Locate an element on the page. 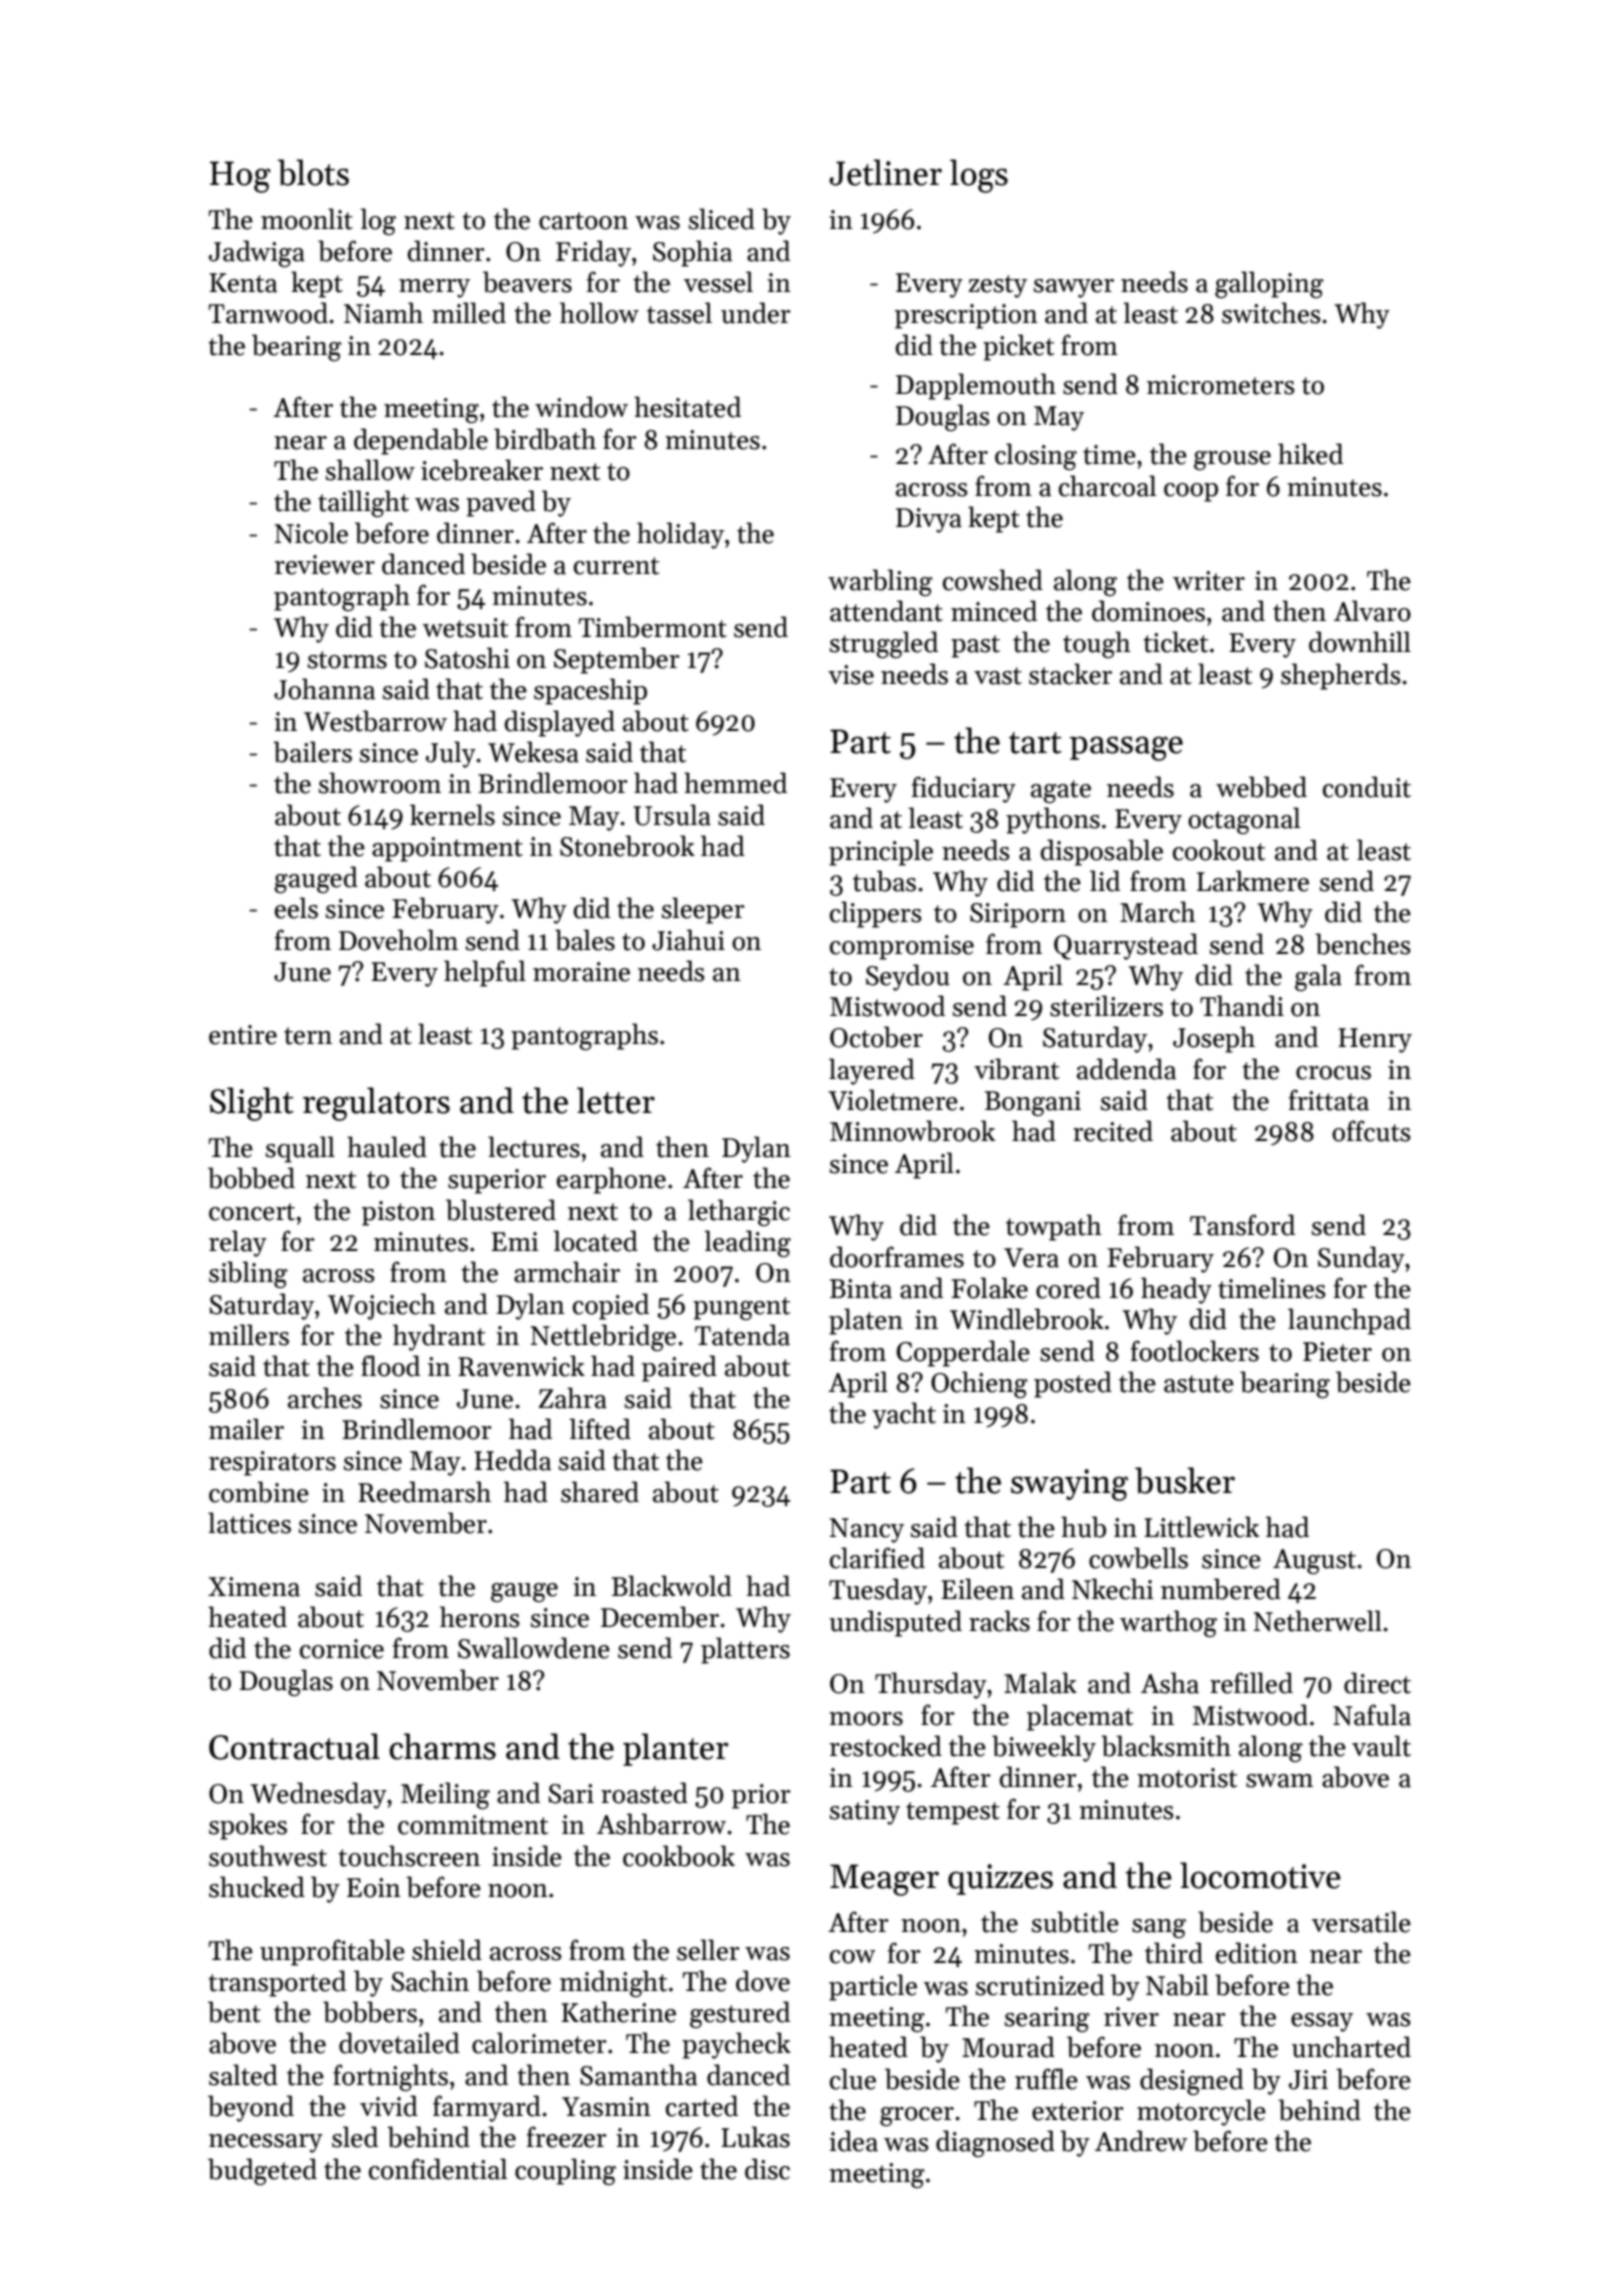  Samantha is located at coordinates (638, 2075).
